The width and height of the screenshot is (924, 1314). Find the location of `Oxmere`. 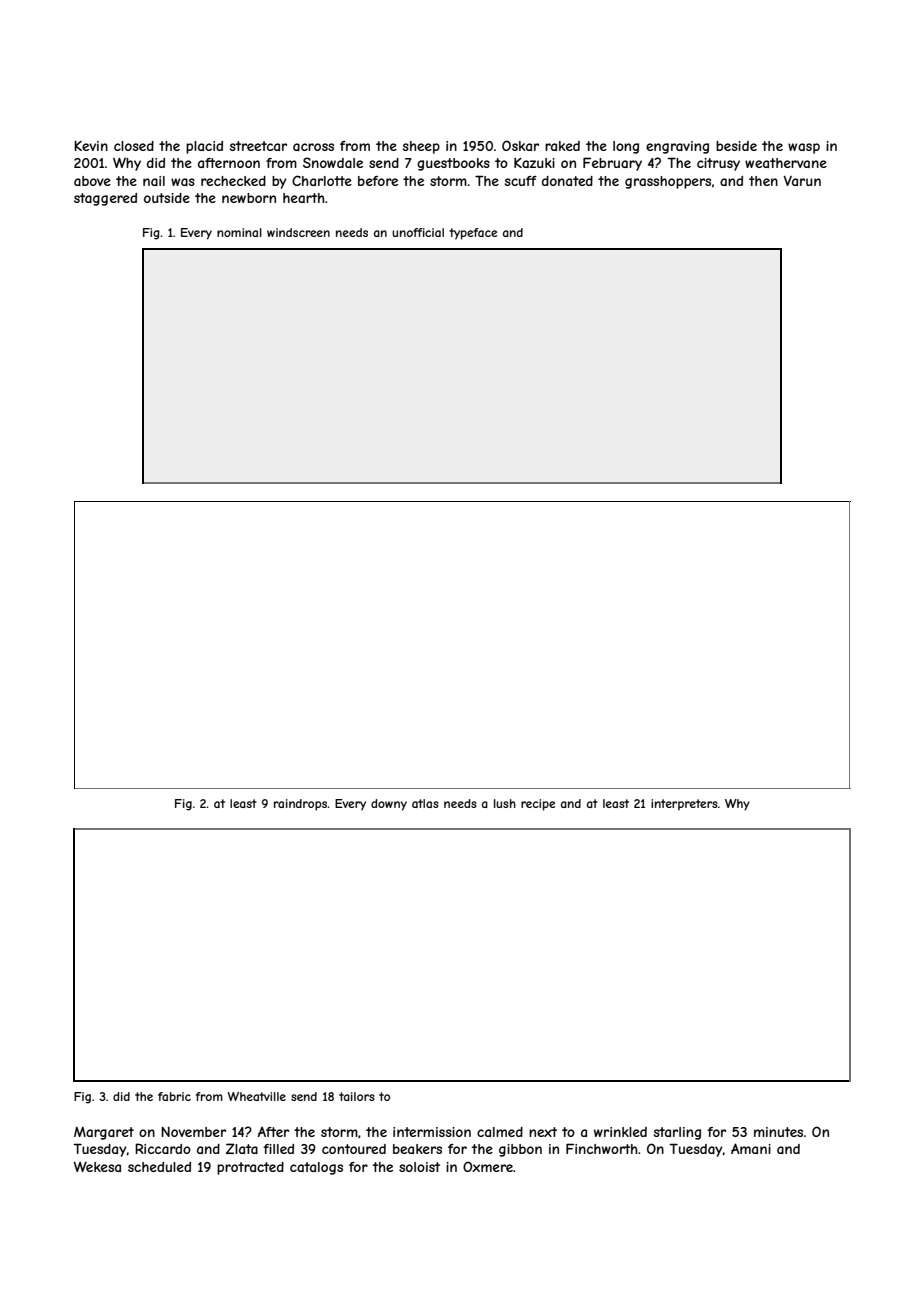

Oxmere is located at coordinates (488, 1166).
